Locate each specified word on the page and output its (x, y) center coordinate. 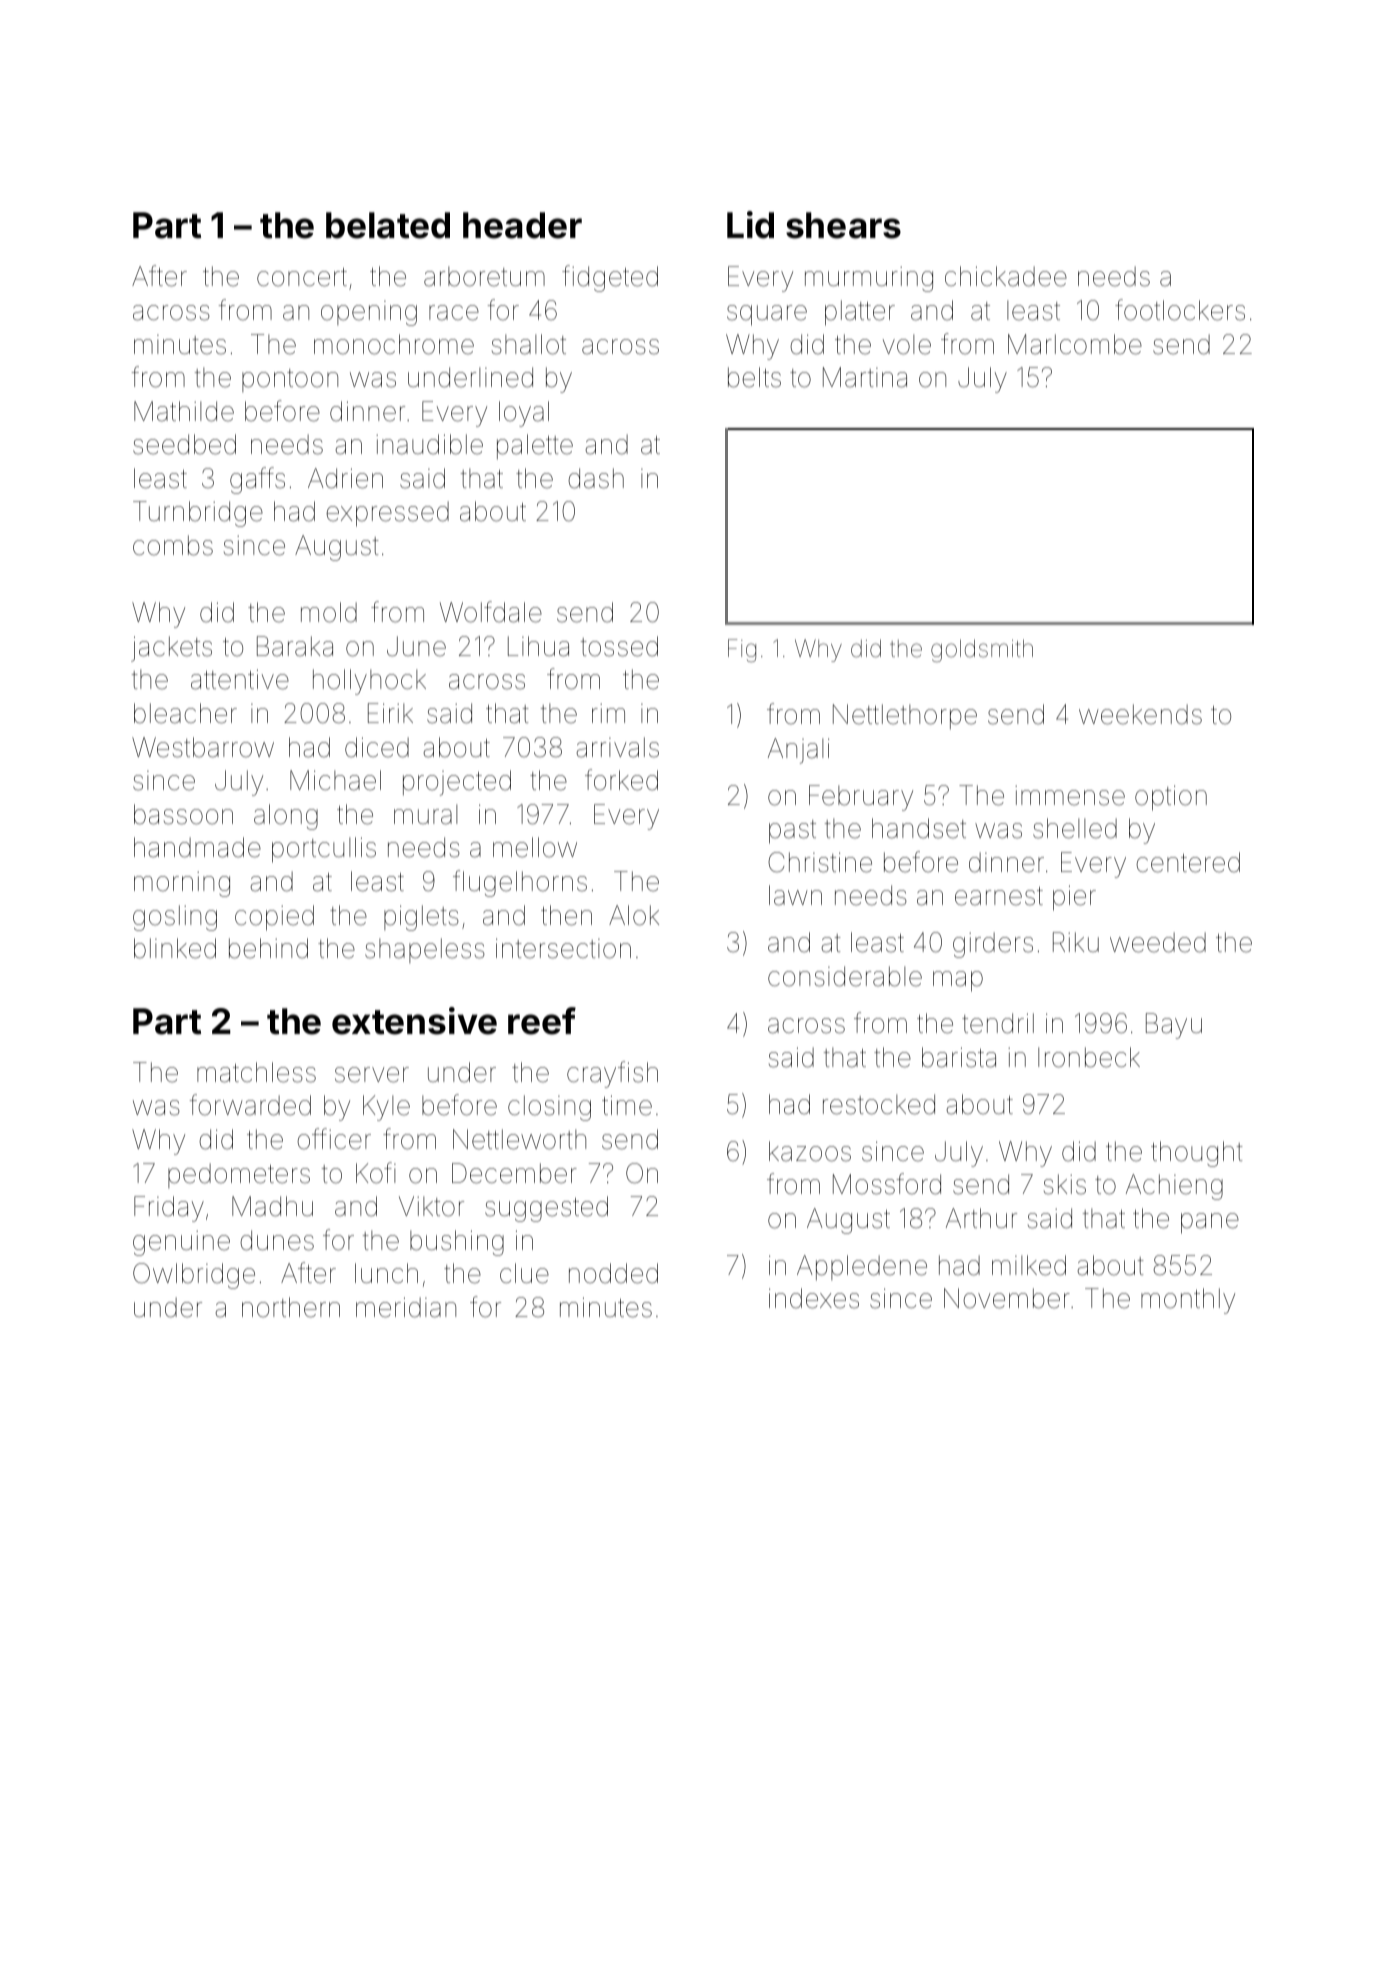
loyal (524, 414)
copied (274, 918)
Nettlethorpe (905, 717)
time (627, 1105)
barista (959, 1057)
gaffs (257, 480)
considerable (845, 976)
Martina (865, 377)
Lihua (538, 646)
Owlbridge (194, 1276)
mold (329, 612)
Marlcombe (1075, 344)
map (958, 981)
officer (334, 1139)
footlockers (1180, 310)
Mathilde (184, 411)
